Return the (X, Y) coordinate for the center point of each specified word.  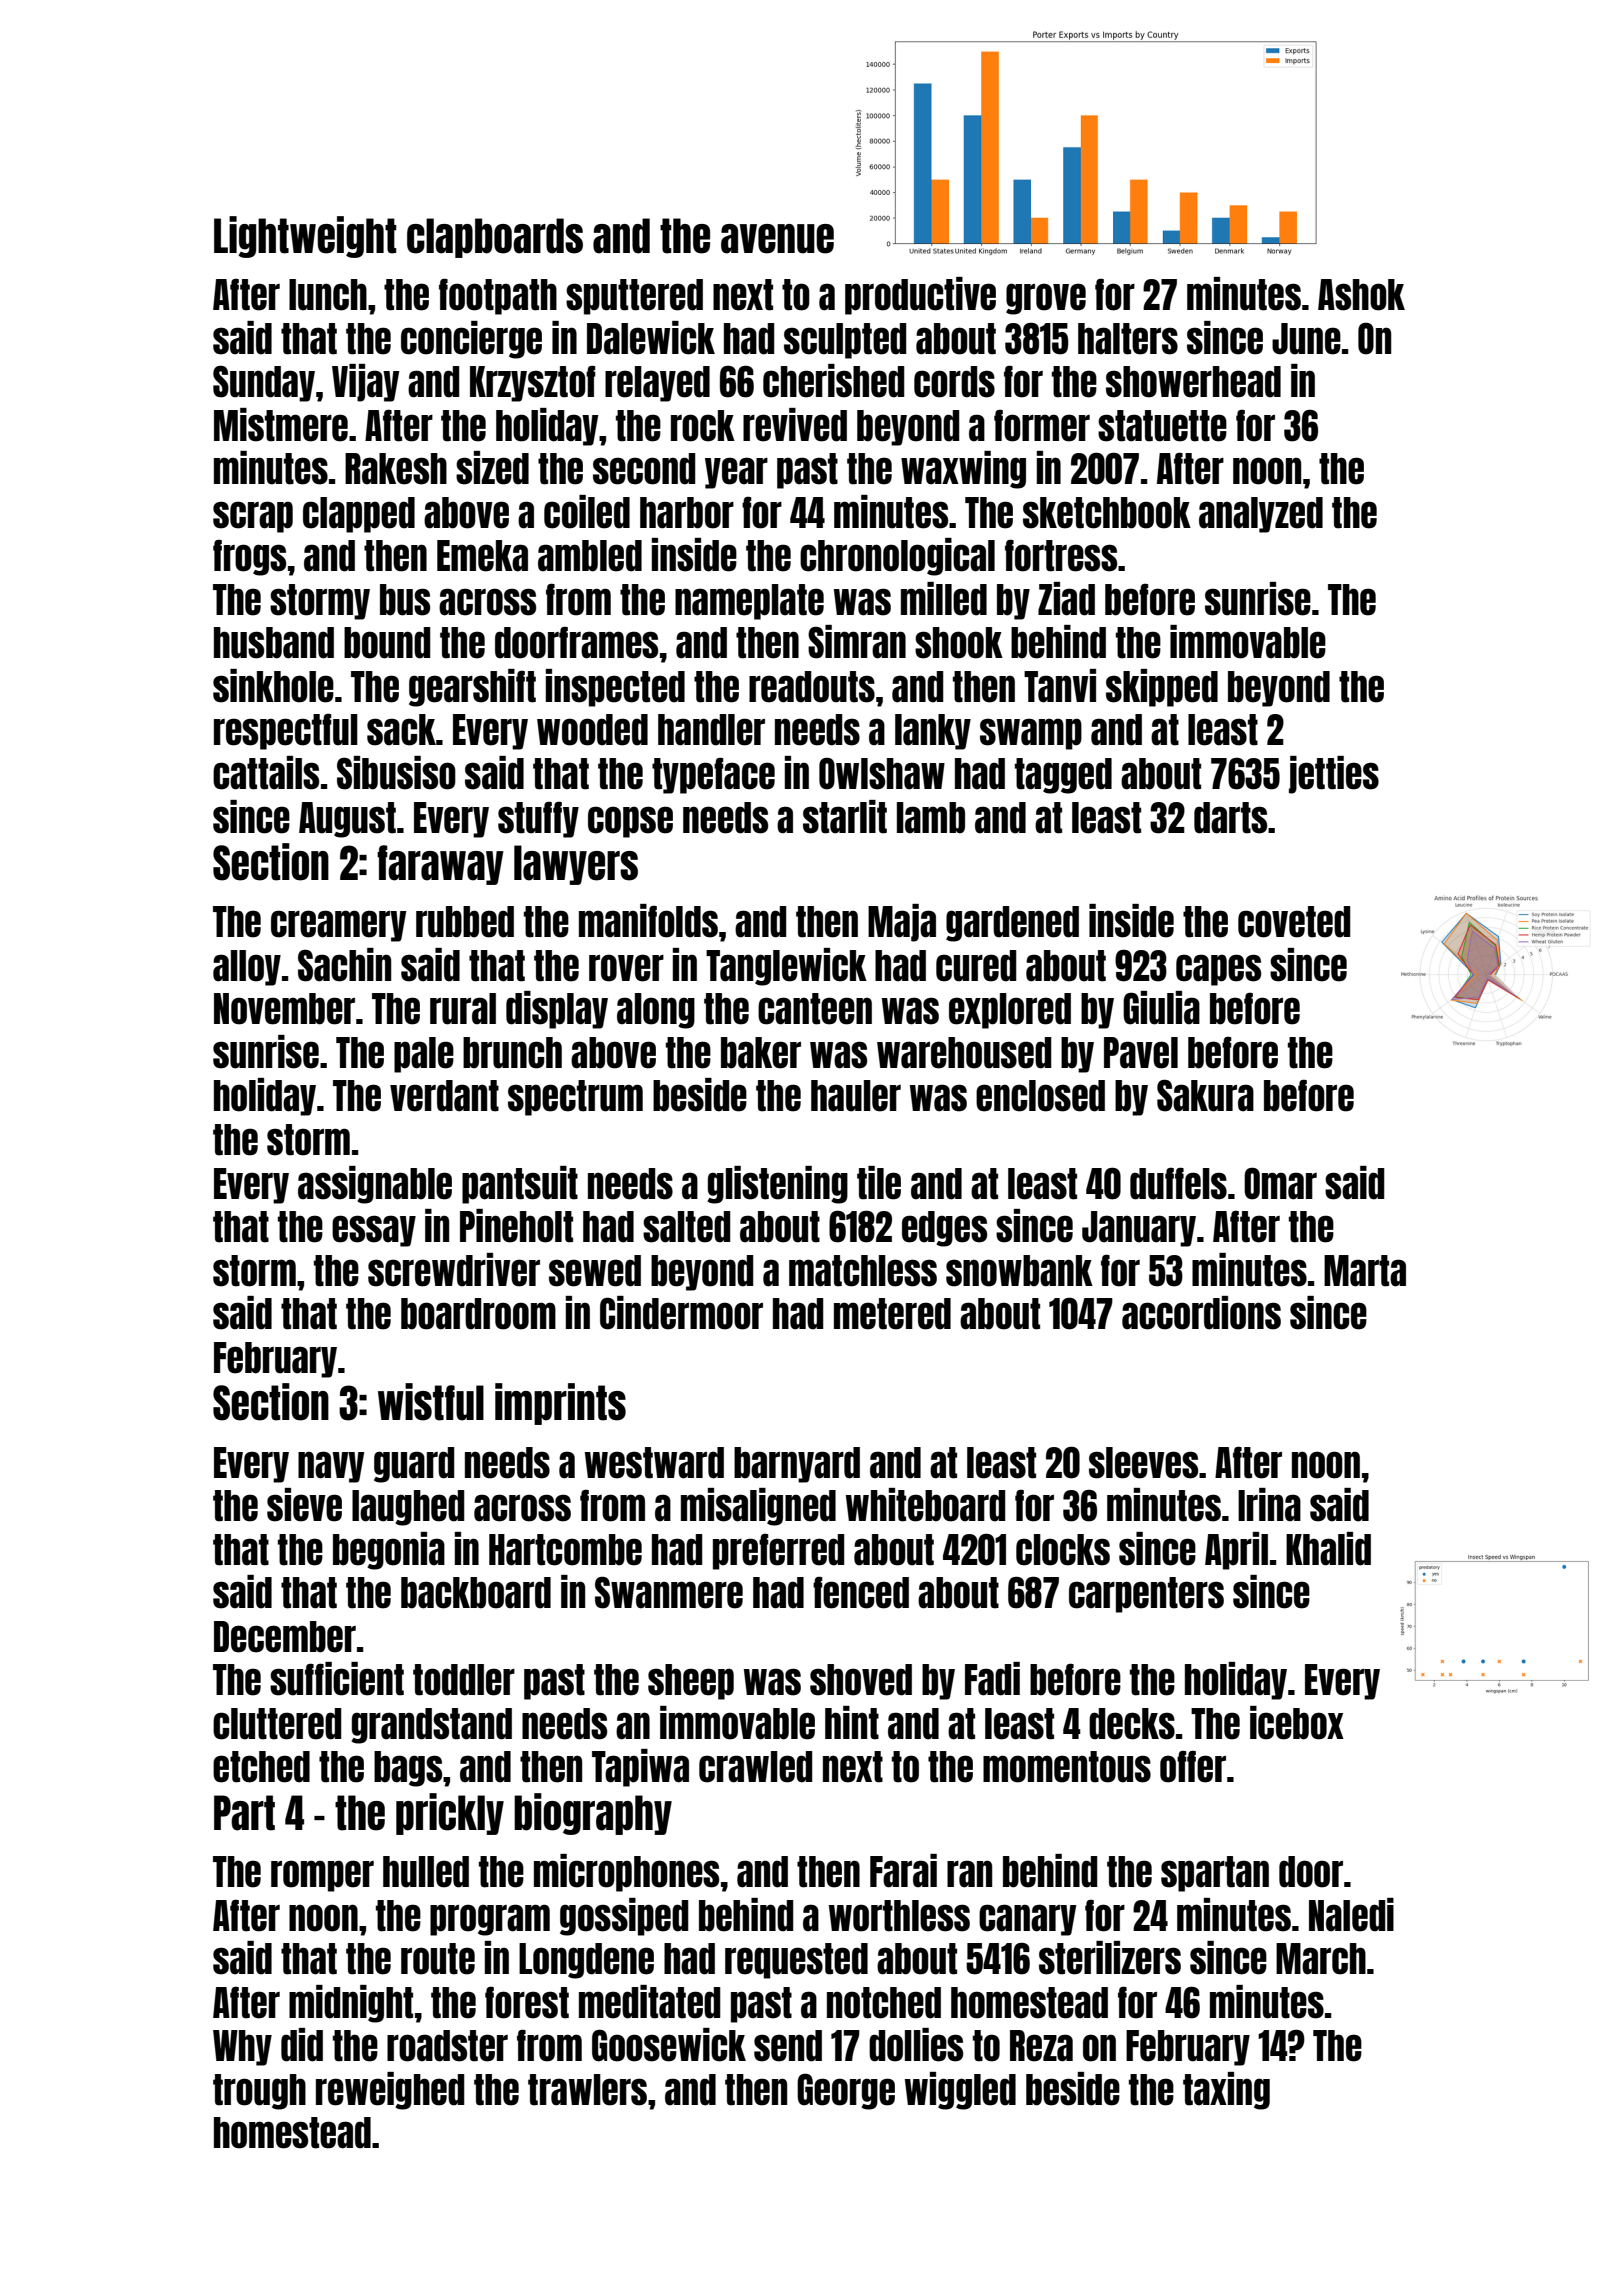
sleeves (1143, 1463)
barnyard (797, 1465)
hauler (856, 1096)
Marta (1365, 1271)
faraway (440, 865)
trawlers (587, 2090)
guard (414, 1465)
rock (703, 426)
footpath (498, 296)
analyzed (1261, 515)
